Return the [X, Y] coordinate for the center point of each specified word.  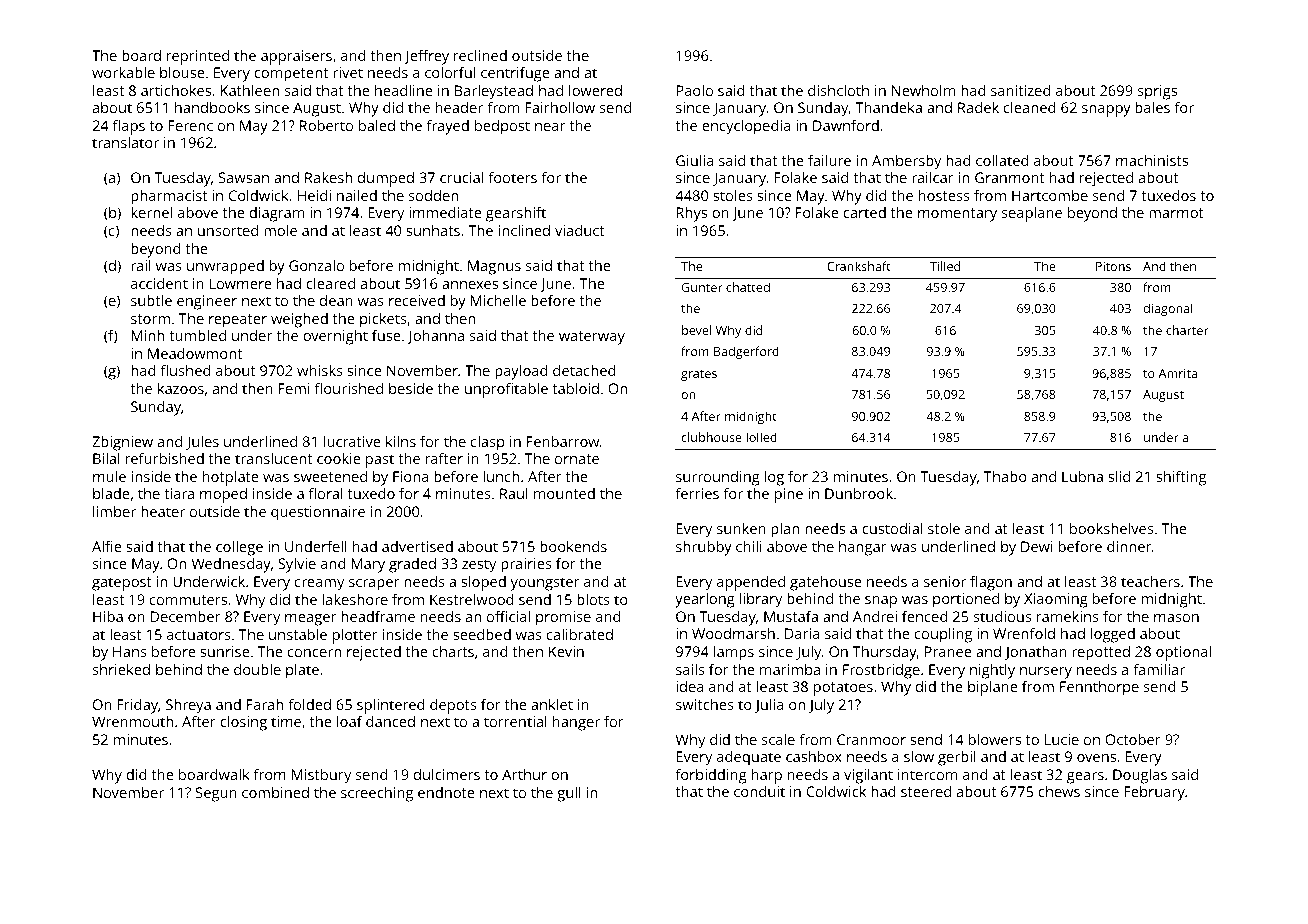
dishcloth [838, 90]
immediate [445, 212]
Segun [216, 794]
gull [569, 794]
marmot [1176, 213]
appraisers [296, 57]
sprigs [1157, 92]
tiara [179, 493]
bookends [573, 546]
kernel [151, 212]
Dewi [1037, 546]
